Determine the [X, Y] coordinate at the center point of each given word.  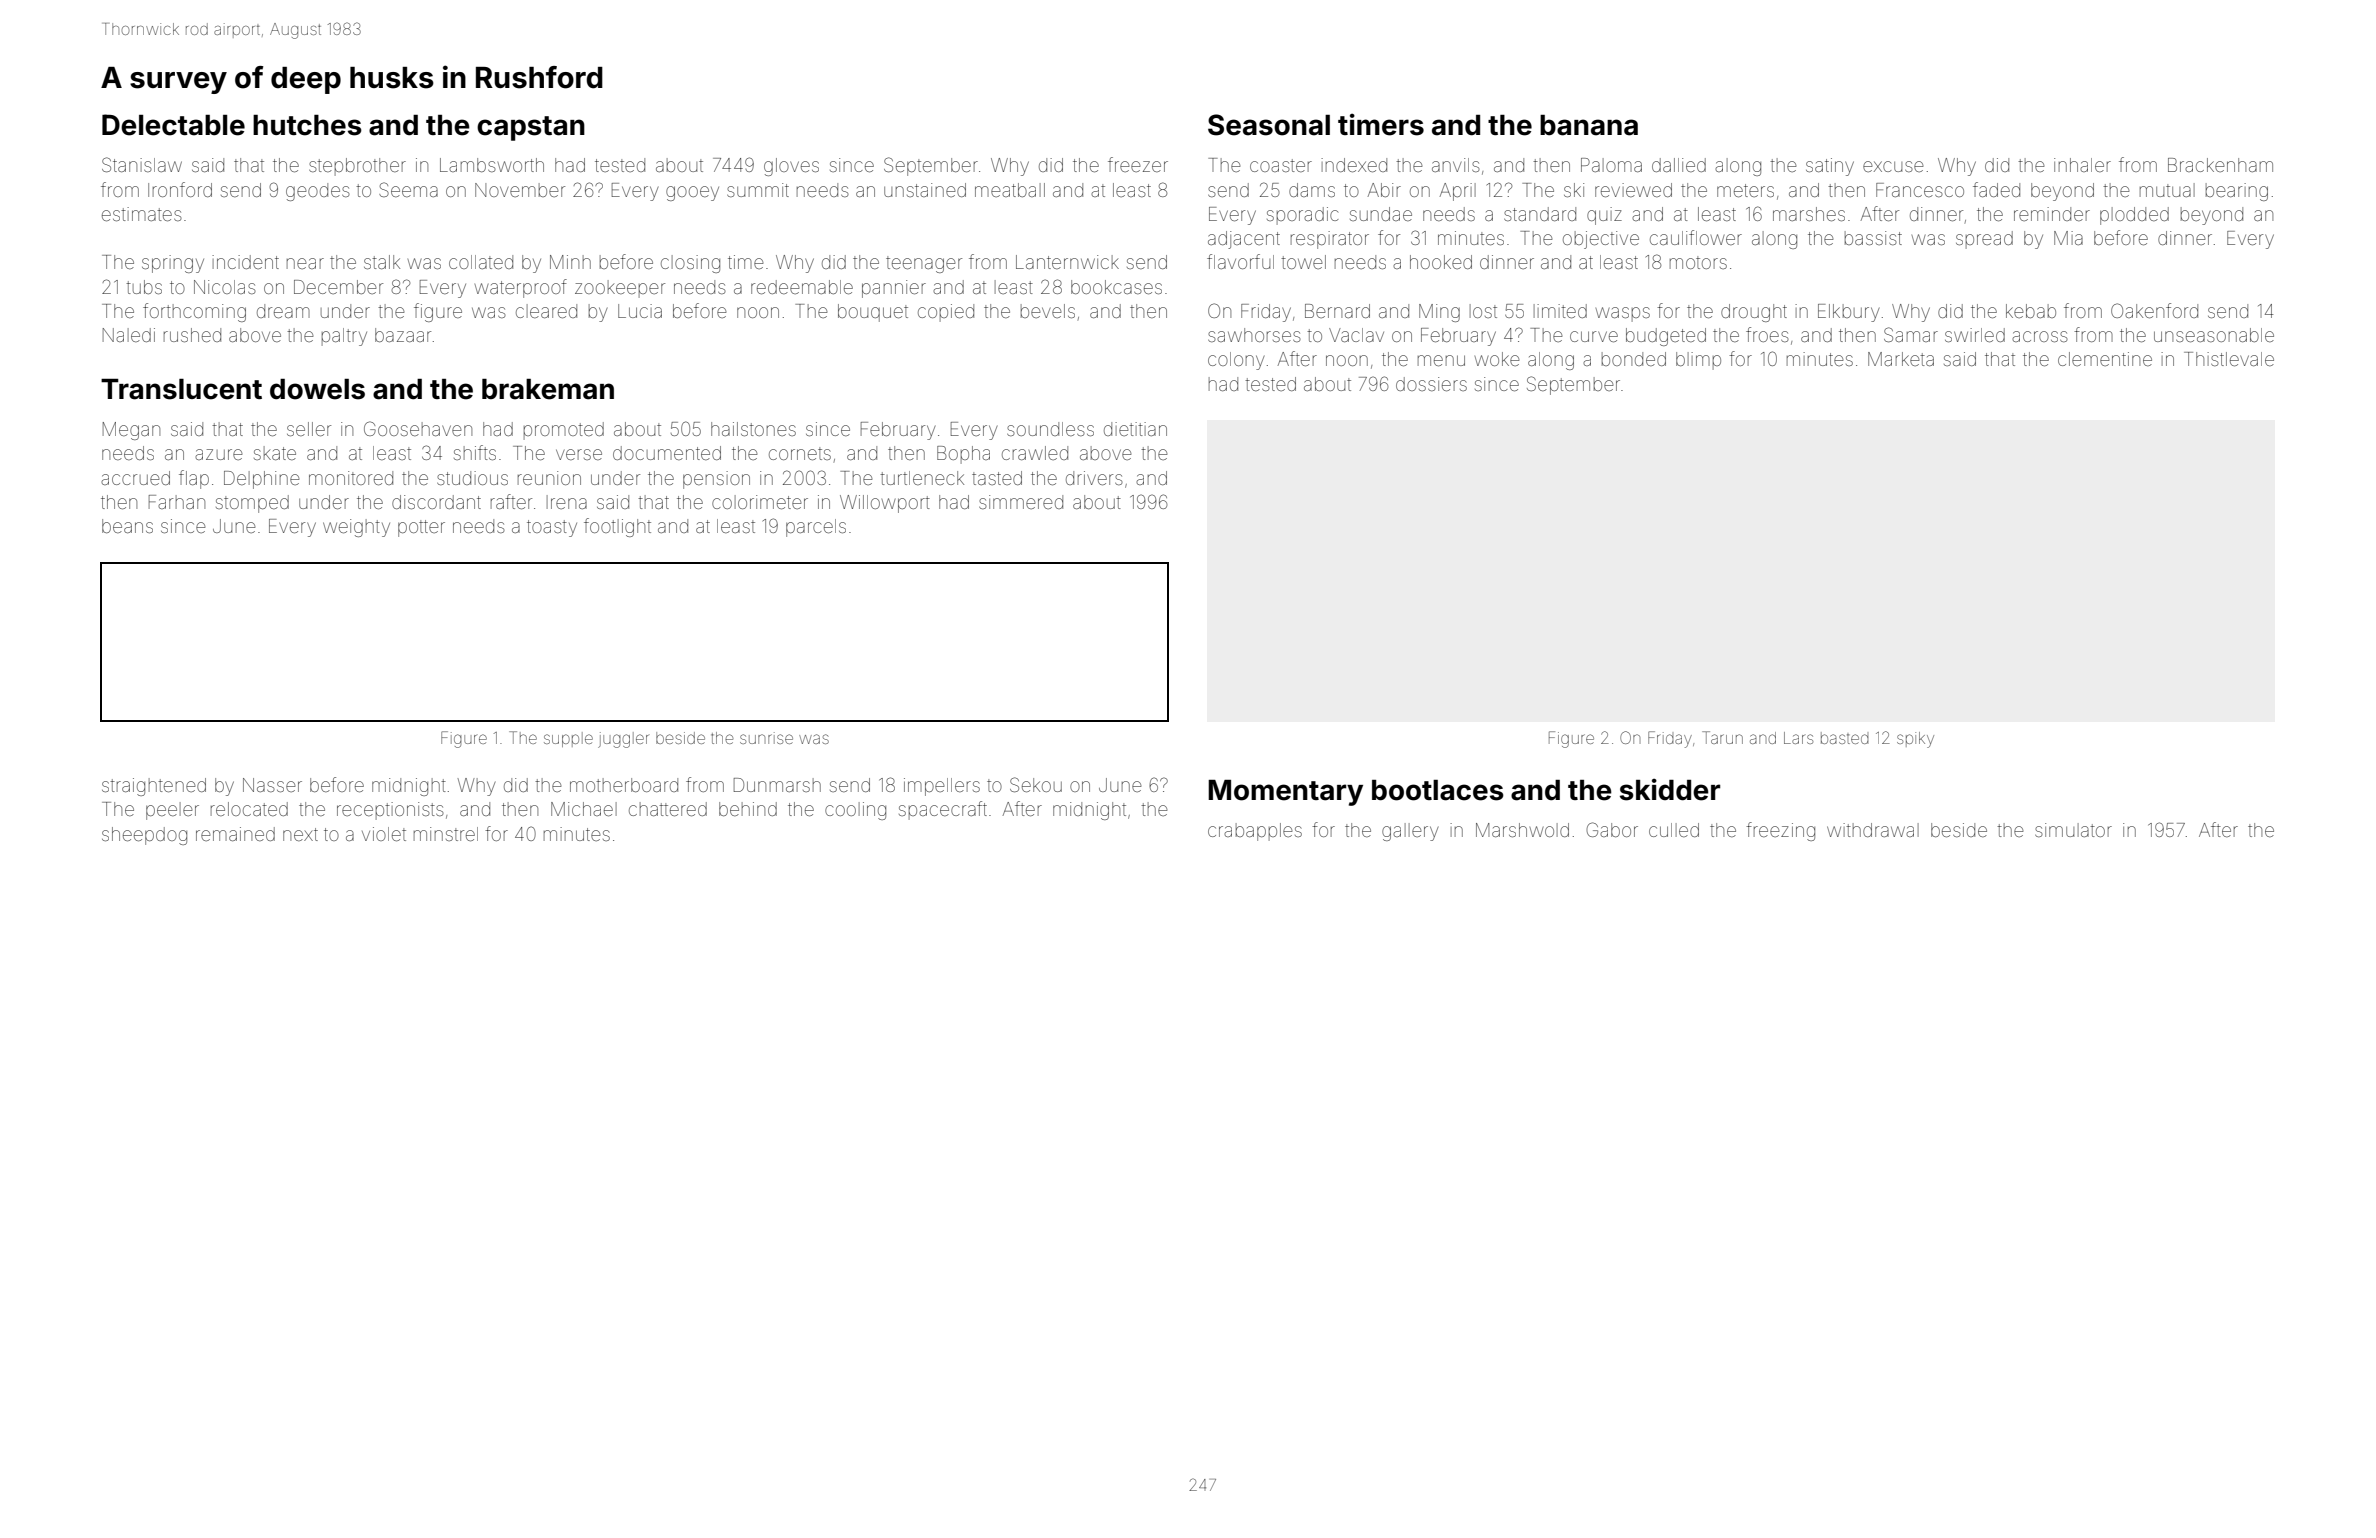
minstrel [446, 834]
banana [1589, 125]
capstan [531, 128]
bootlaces [1438, 790]
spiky [1915, 740]
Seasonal [1269, 125]
